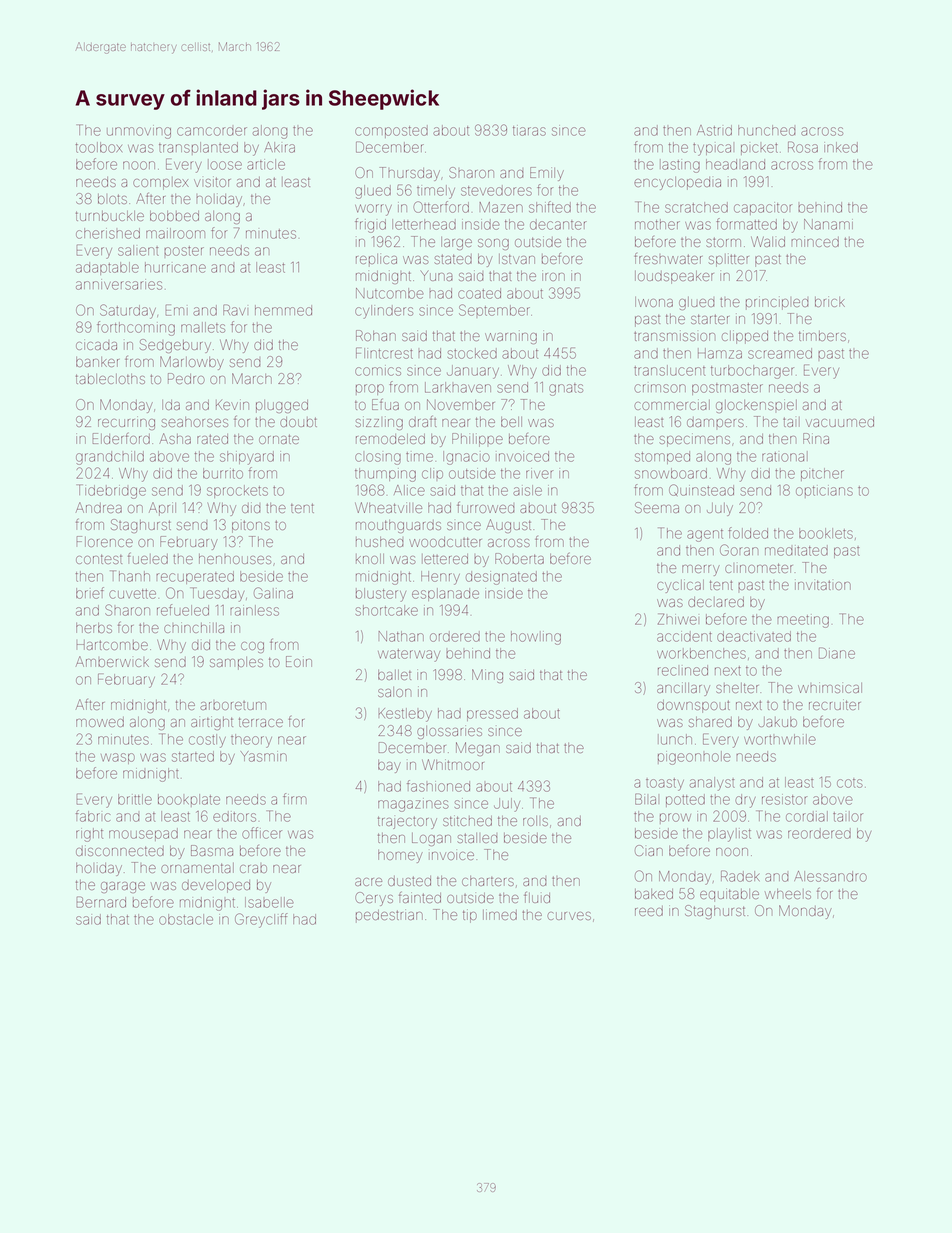  What do you see at coordinates (710, 722) in the document?
I see `shared` at bounding box center [710, 722].
